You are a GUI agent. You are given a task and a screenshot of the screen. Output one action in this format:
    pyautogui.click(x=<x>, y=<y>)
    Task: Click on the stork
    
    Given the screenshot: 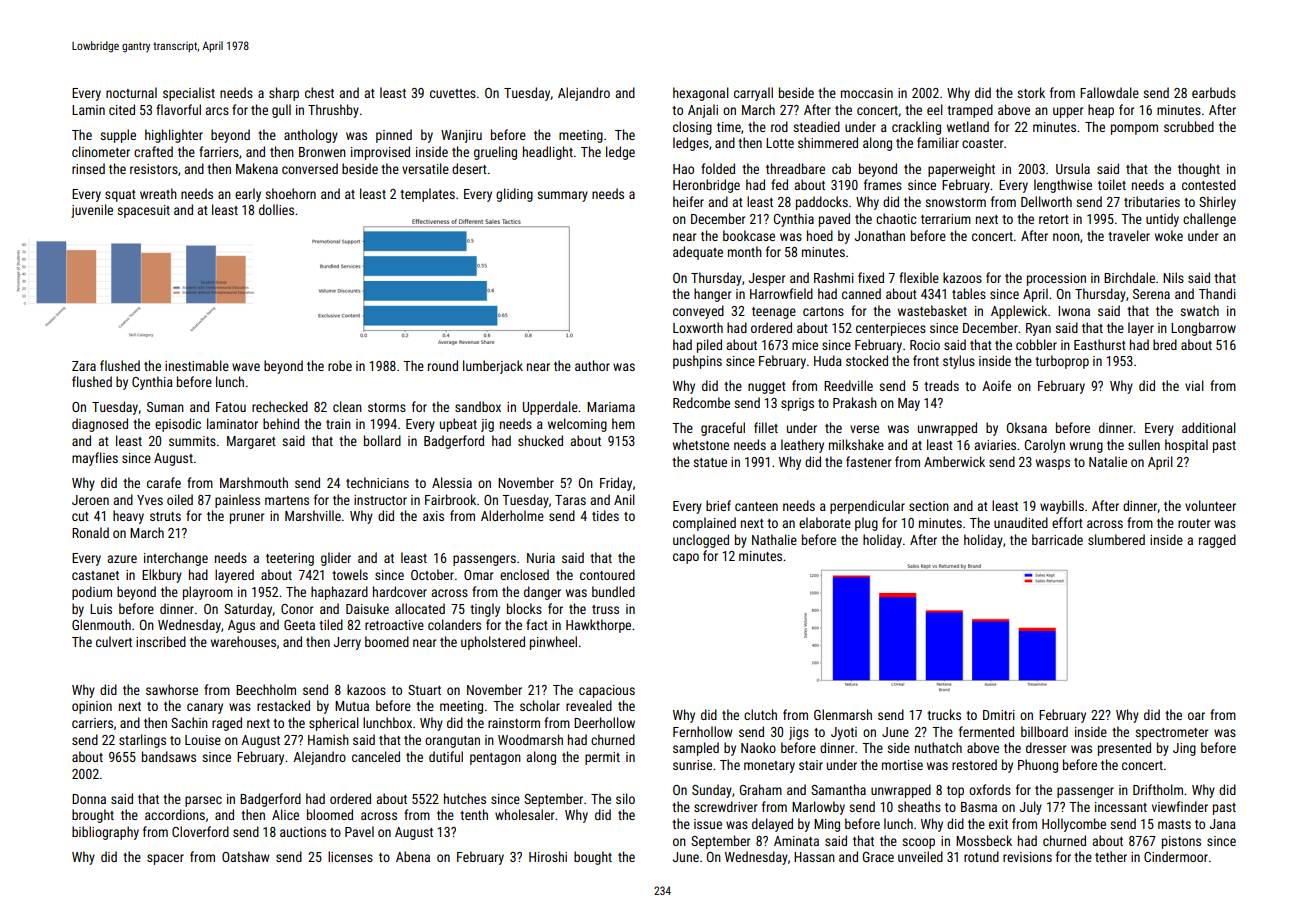 What is the action you would take?
    pyautogui.click(x=1031, y=92)
